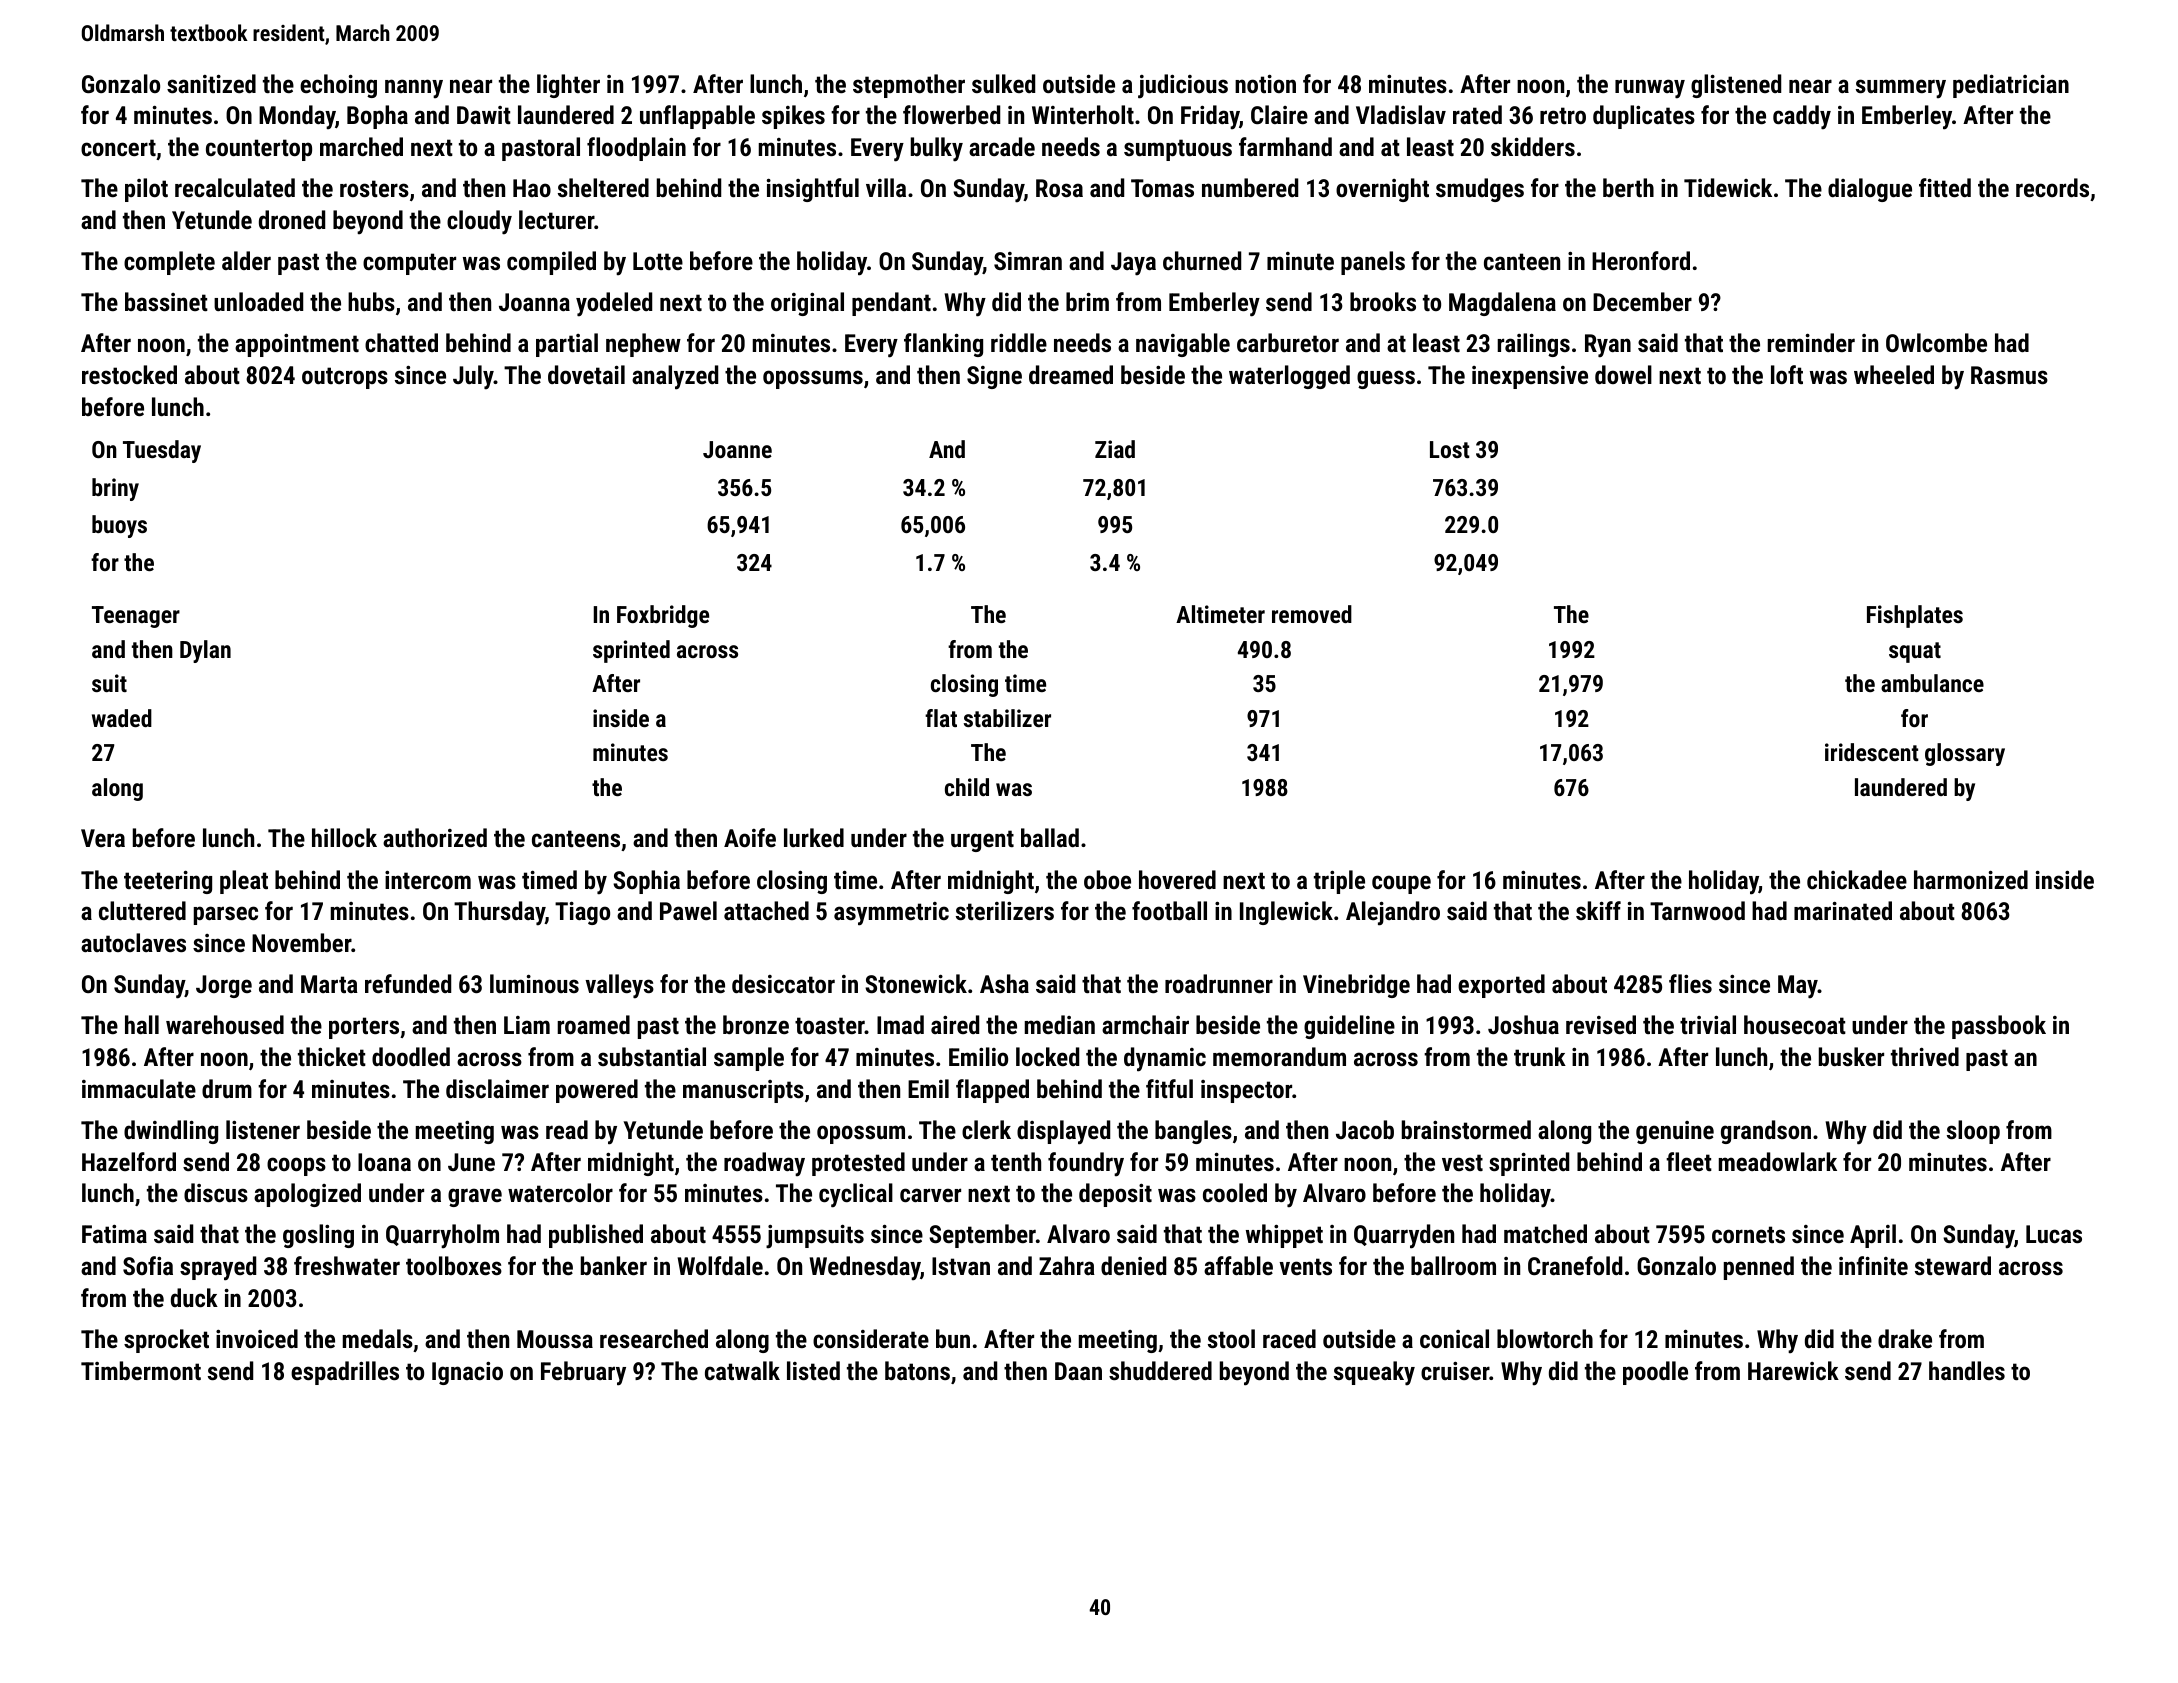 Image resolution: width=2178 pixels, height=1683 pixels. I want to click on hillock, so click(344, 837).
